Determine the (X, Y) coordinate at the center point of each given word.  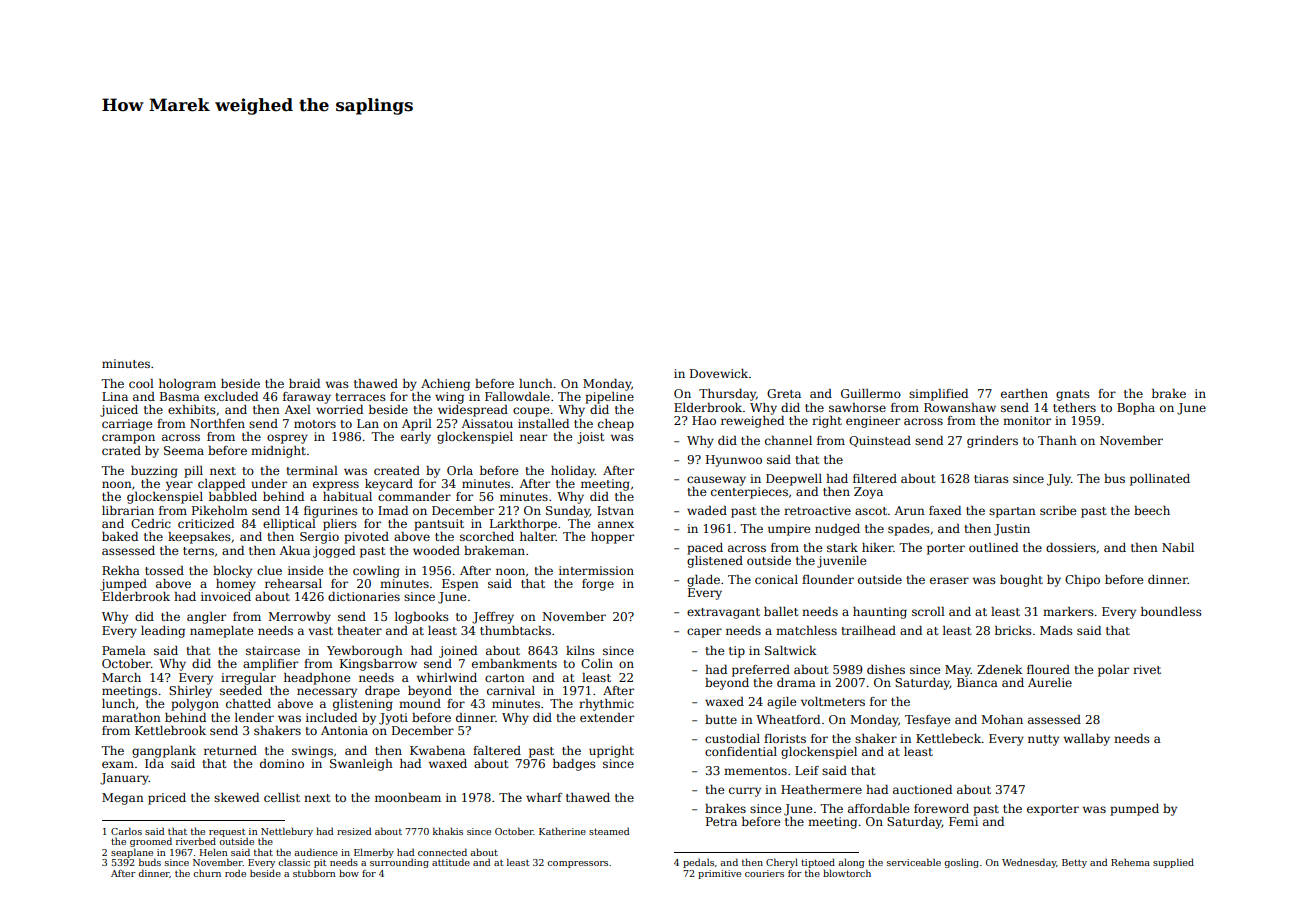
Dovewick (719, 373)
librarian (128, 510)
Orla (460, 470)
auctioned (922, 789)
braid (304, 383)
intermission (596, 570)
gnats (1073, 395)
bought (1021, 581)
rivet (1147, 669)
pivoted (366, 538)
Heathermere (821, 789)
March (121, 677)
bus (1114, 478)
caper (704, 633)
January (124, 779)
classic (294, 862)
